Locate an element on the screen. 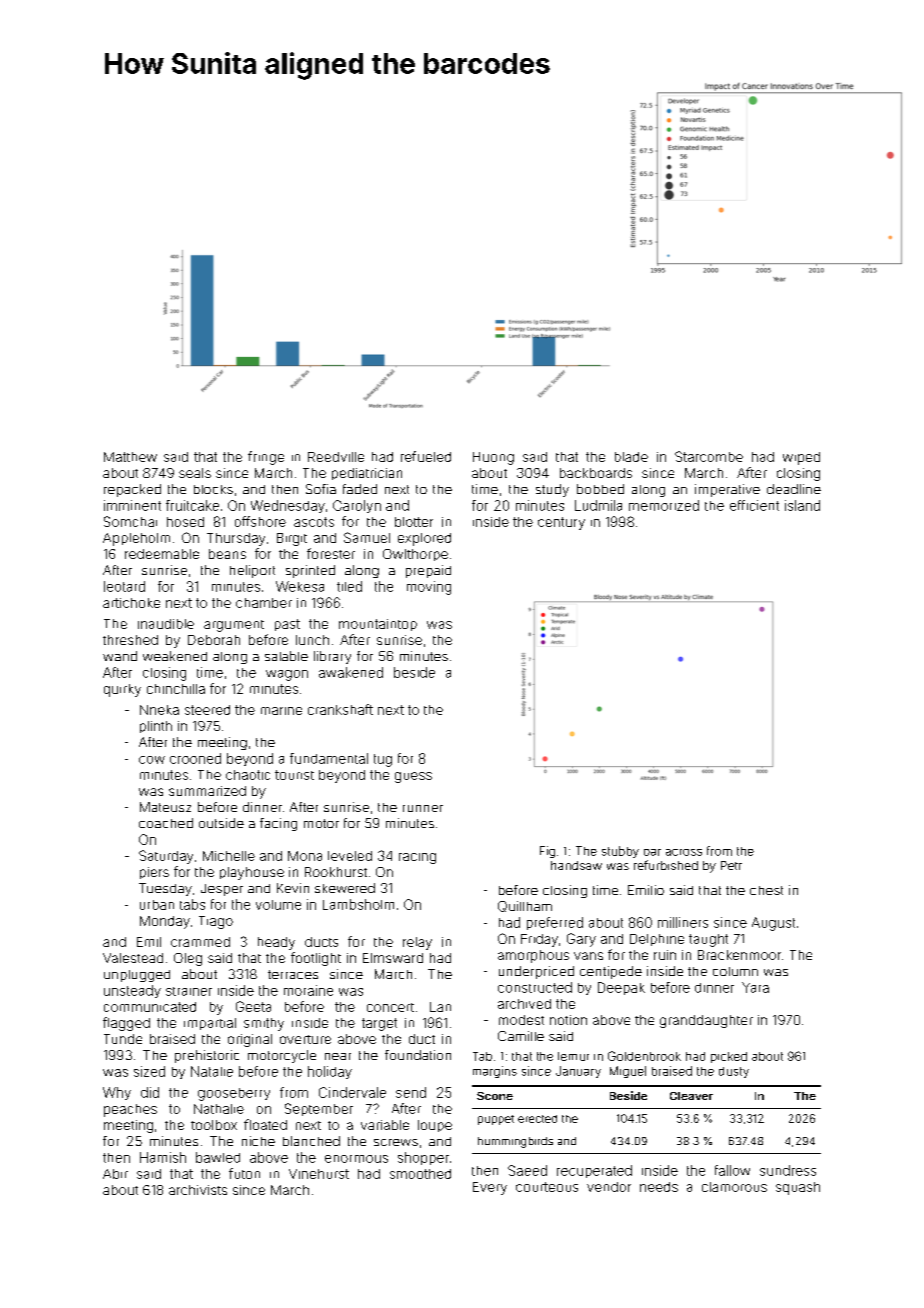 The width and height of the screenshot is (924, 1308). courteous is located at coordinates (547, 1187).
